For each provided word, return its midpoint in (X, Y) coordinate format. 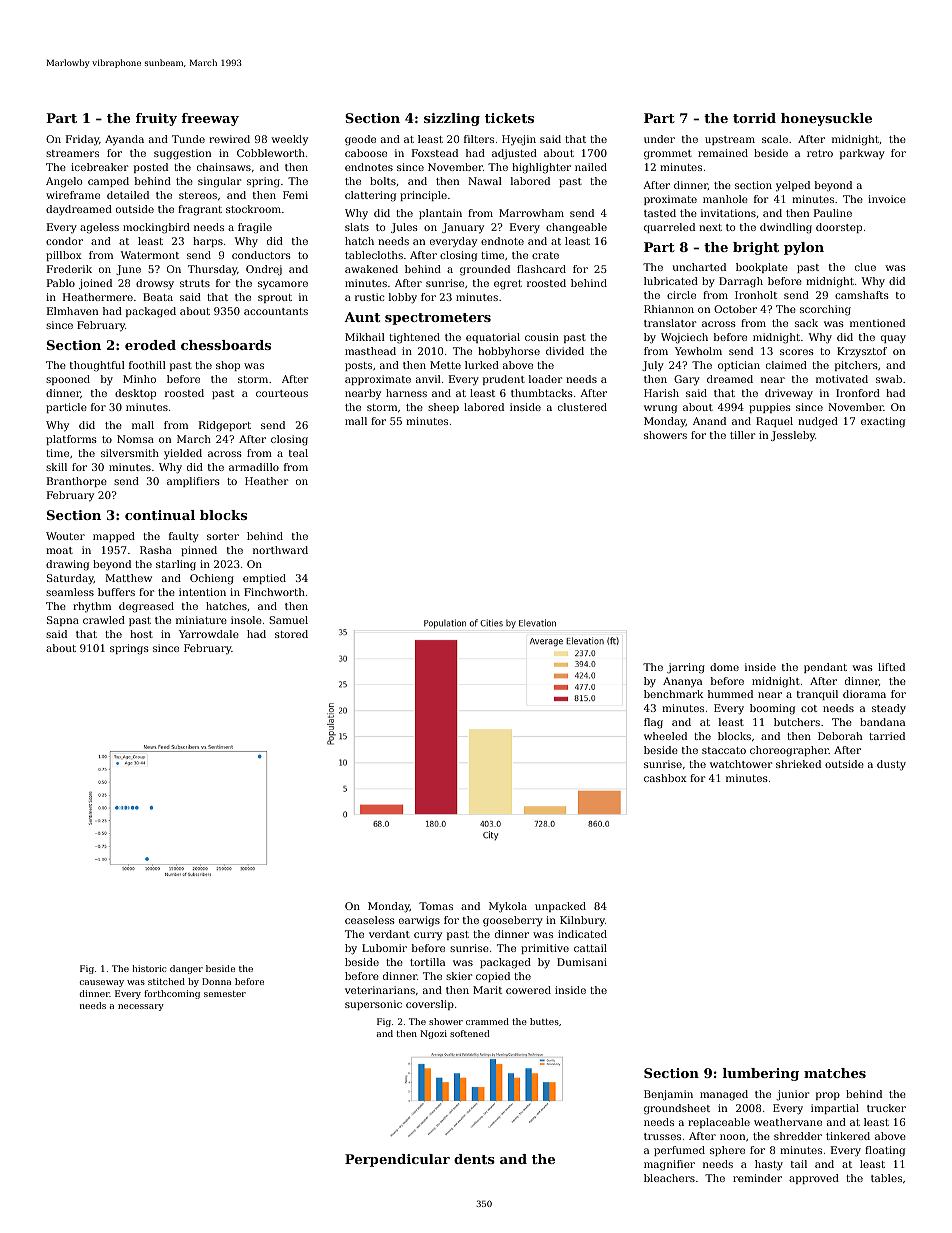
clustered (582, 407)
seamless (70, 592)
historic (149, 968)
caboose (366, 153)
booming (772, 709)
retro (820, 153)
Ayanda (124, 140)
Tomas (436, 906)
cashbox (665, 778)
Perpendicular (397, 1160)
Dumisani (582, 962)
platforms (71, 440)
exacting (883, 422)
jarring (686, 668)
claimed (786, 365)
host (141, 634)
